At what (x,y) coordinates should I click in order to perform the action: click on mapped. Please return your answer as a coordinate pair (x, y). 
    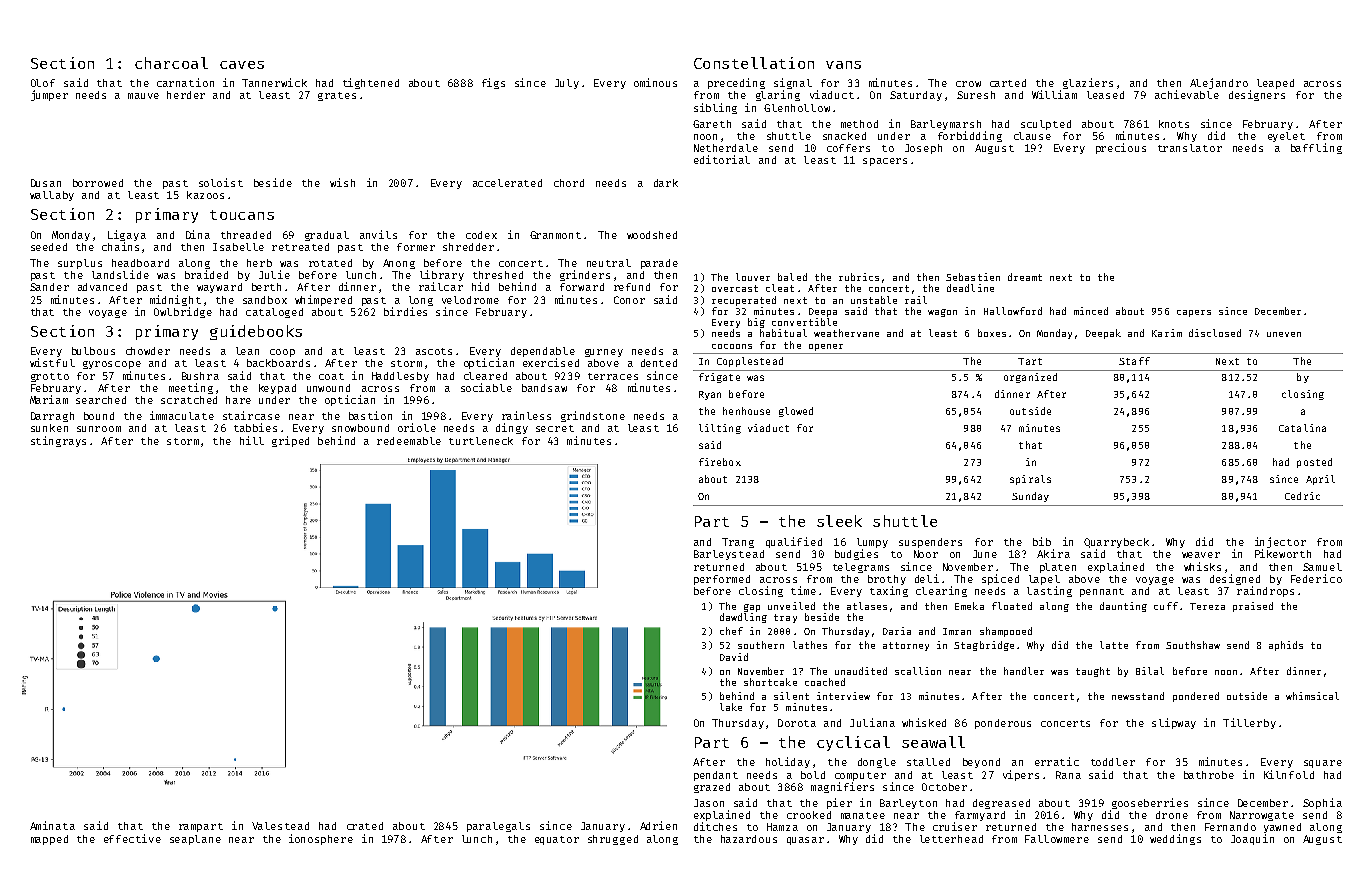
    Looking at the image, I should click on (49, 840).
